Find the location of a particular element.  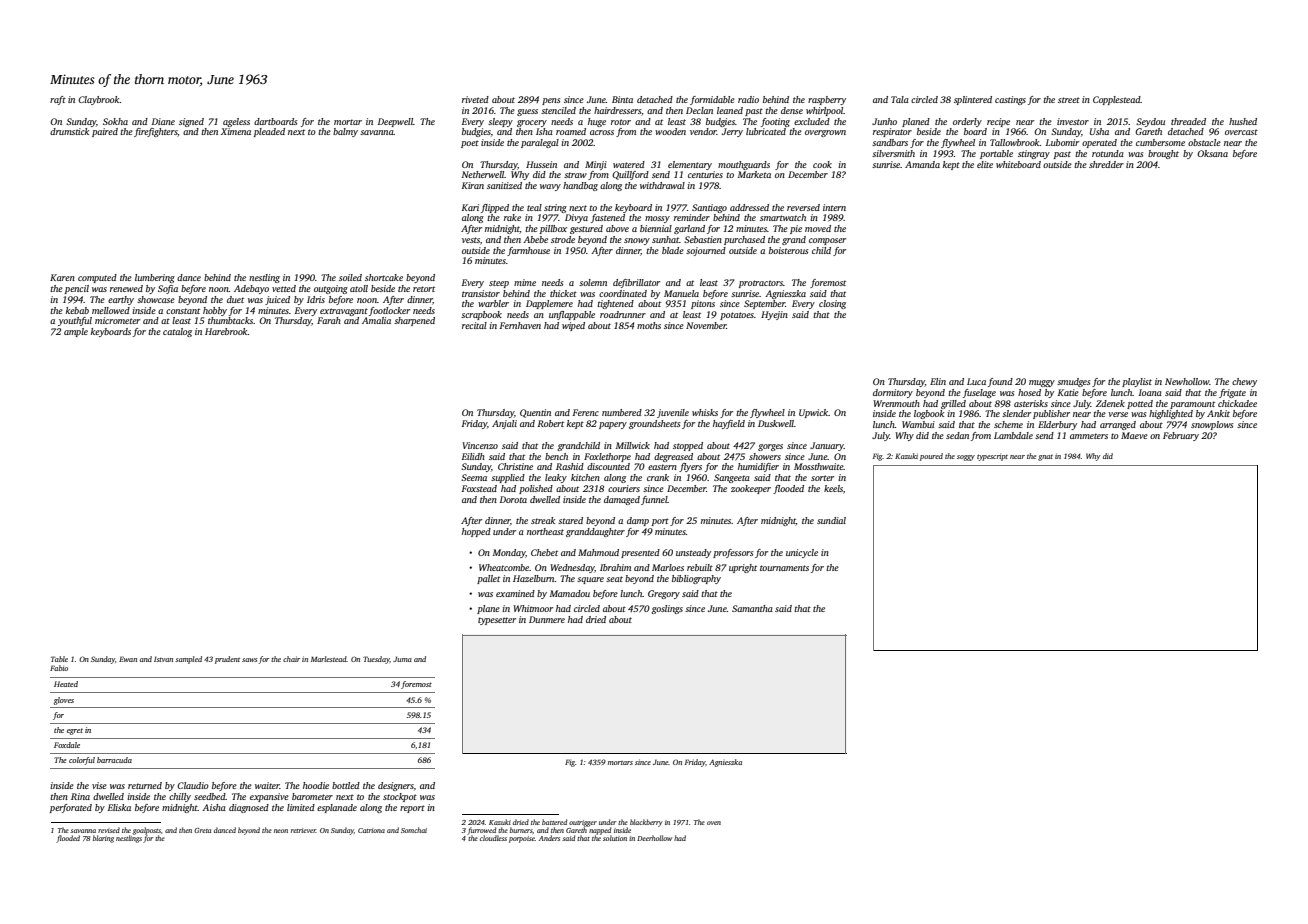

oven is located at coordinates (714, 823).
